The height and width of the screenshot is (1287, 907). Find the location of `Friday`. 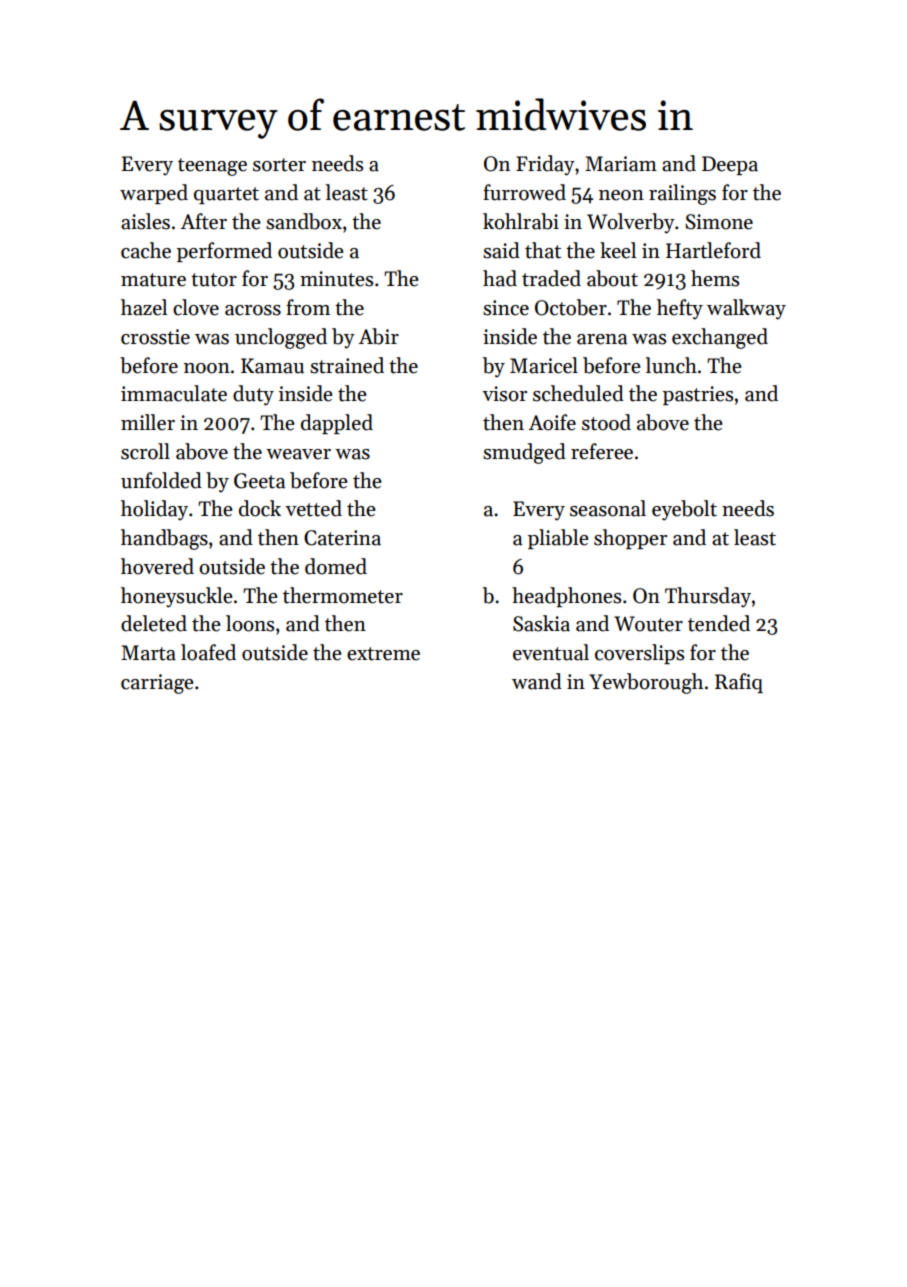

Friday is located at coordinates (545, 165).
